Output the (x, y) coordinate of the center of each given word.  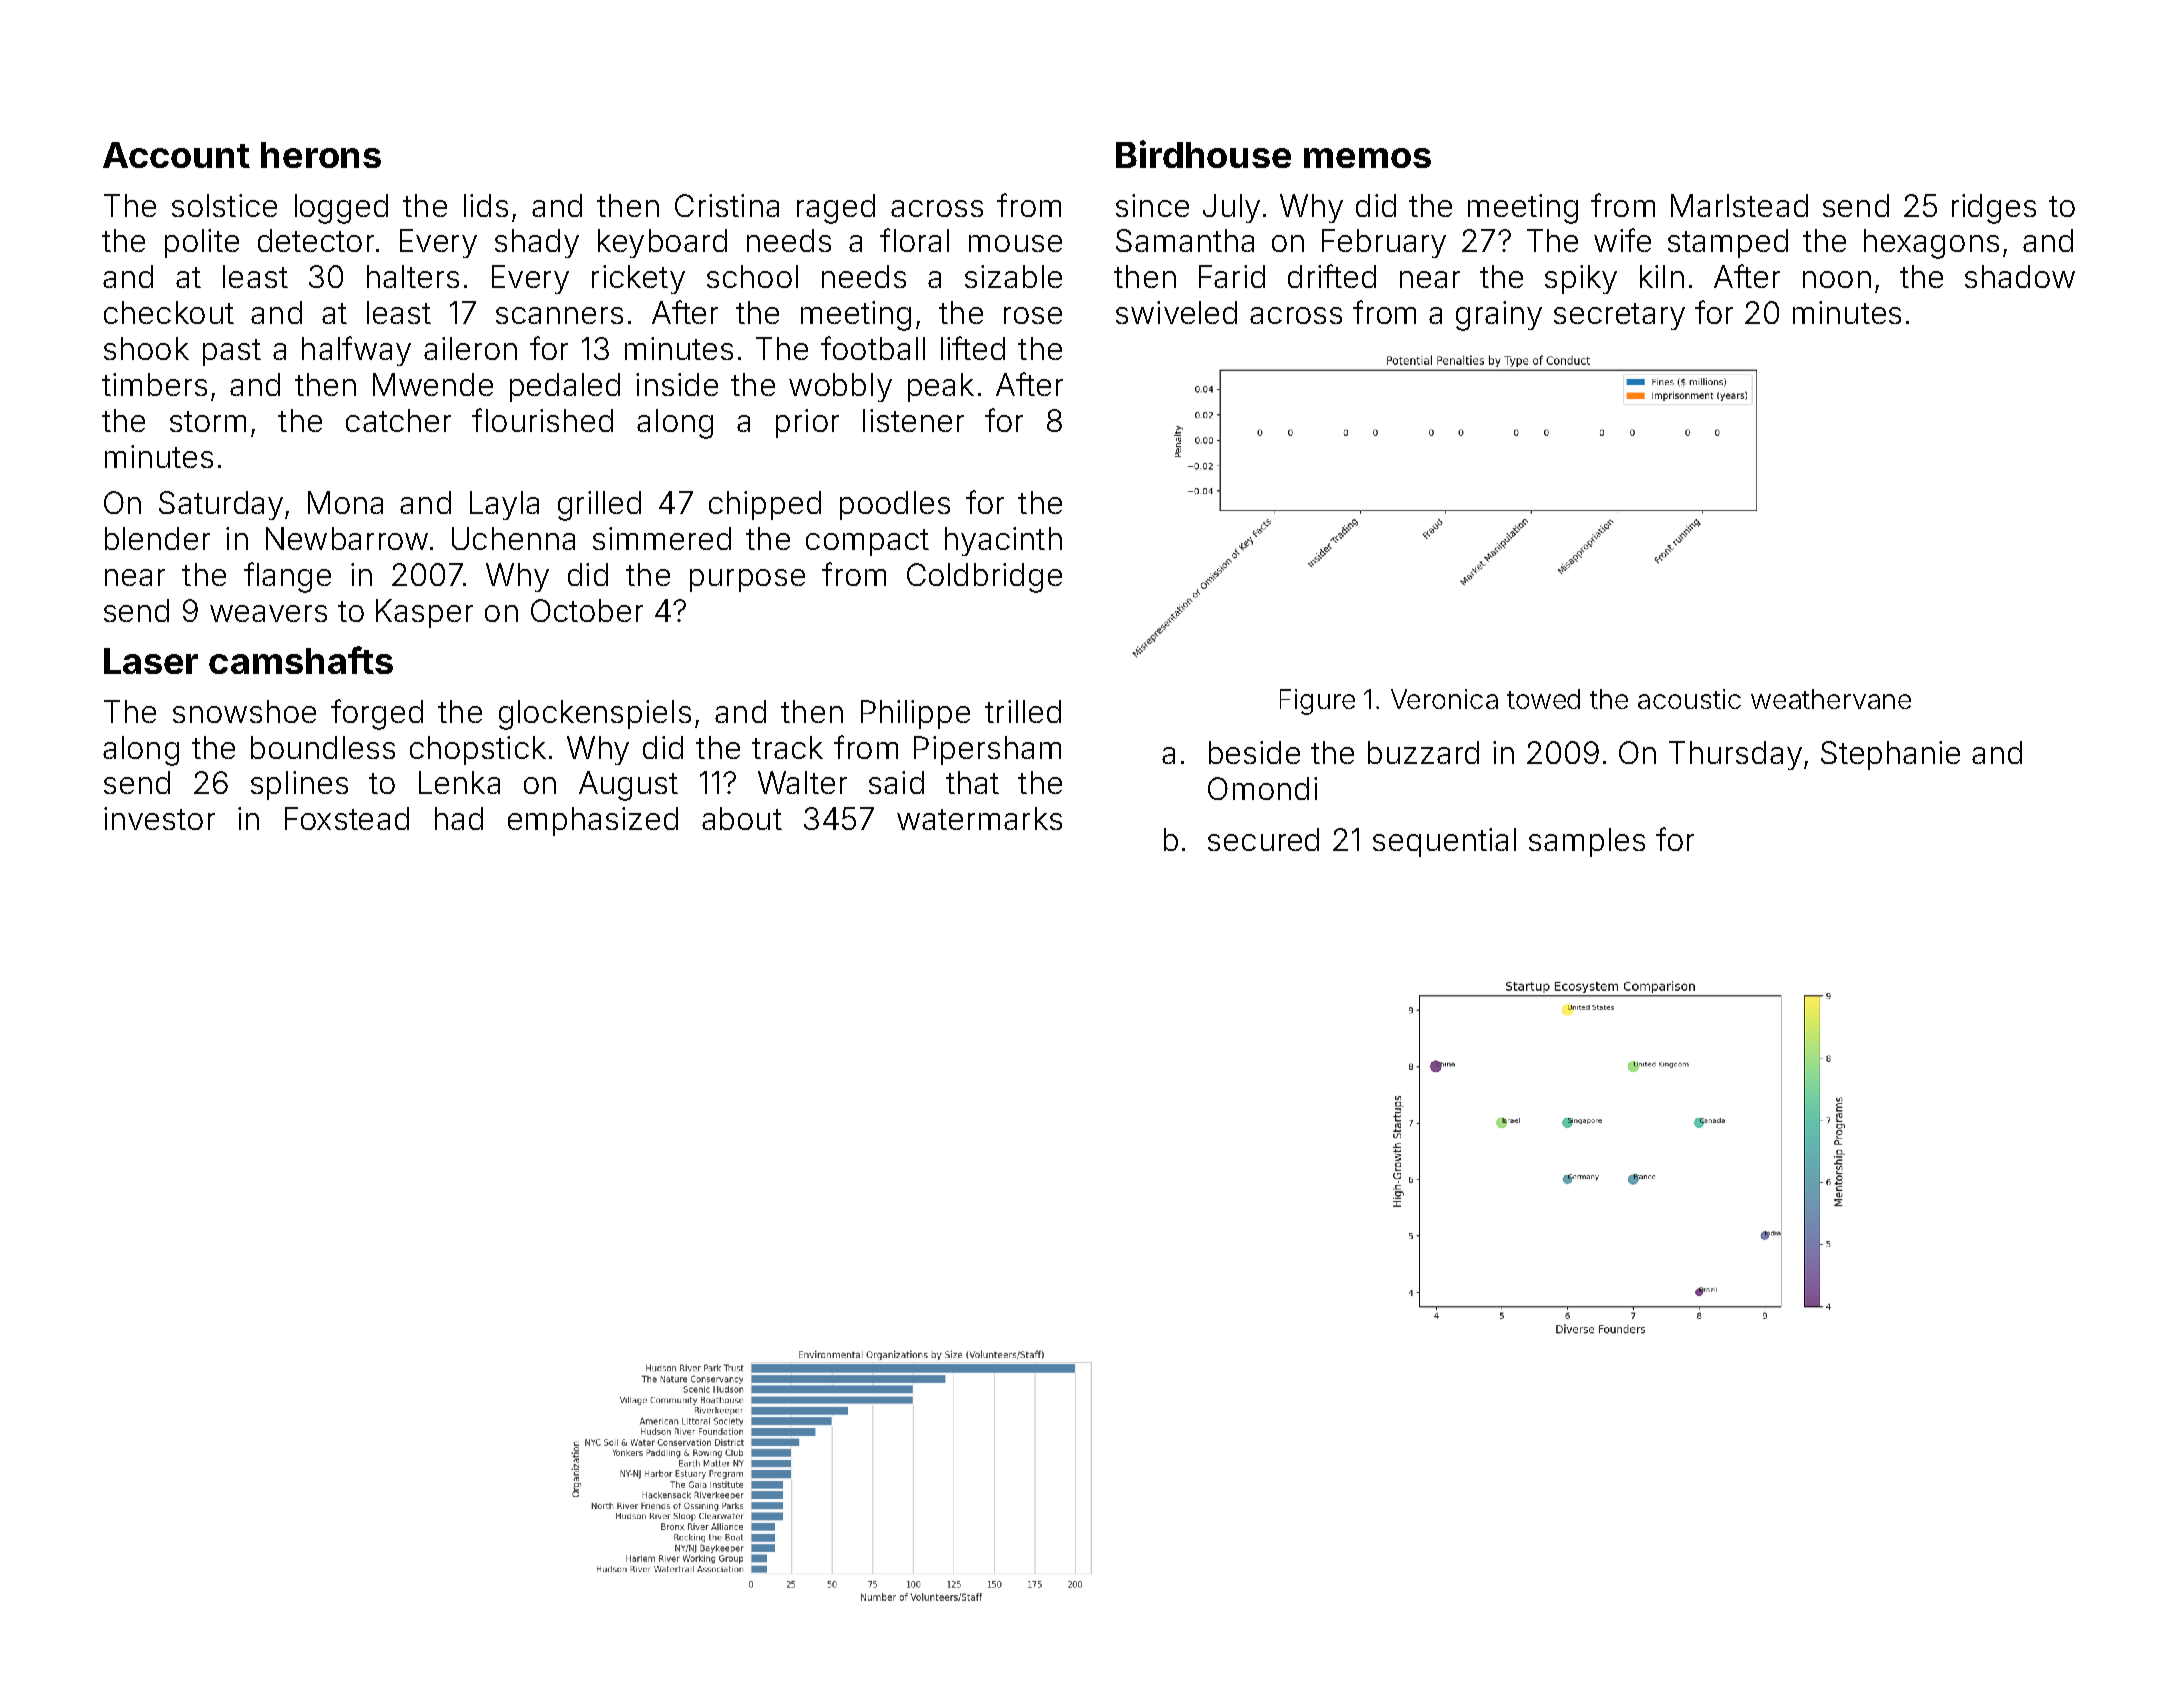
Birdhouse (1203, 154)
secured (1263, 839)
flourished (542, 420)
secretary (1619, 316)
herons (321, 155)
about (742, 818)
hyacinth (1003, 541)
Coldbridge (984, 578)
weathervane (1831, 699)
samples (1587, 842)
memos (1367, 158)
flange (287, 577)
